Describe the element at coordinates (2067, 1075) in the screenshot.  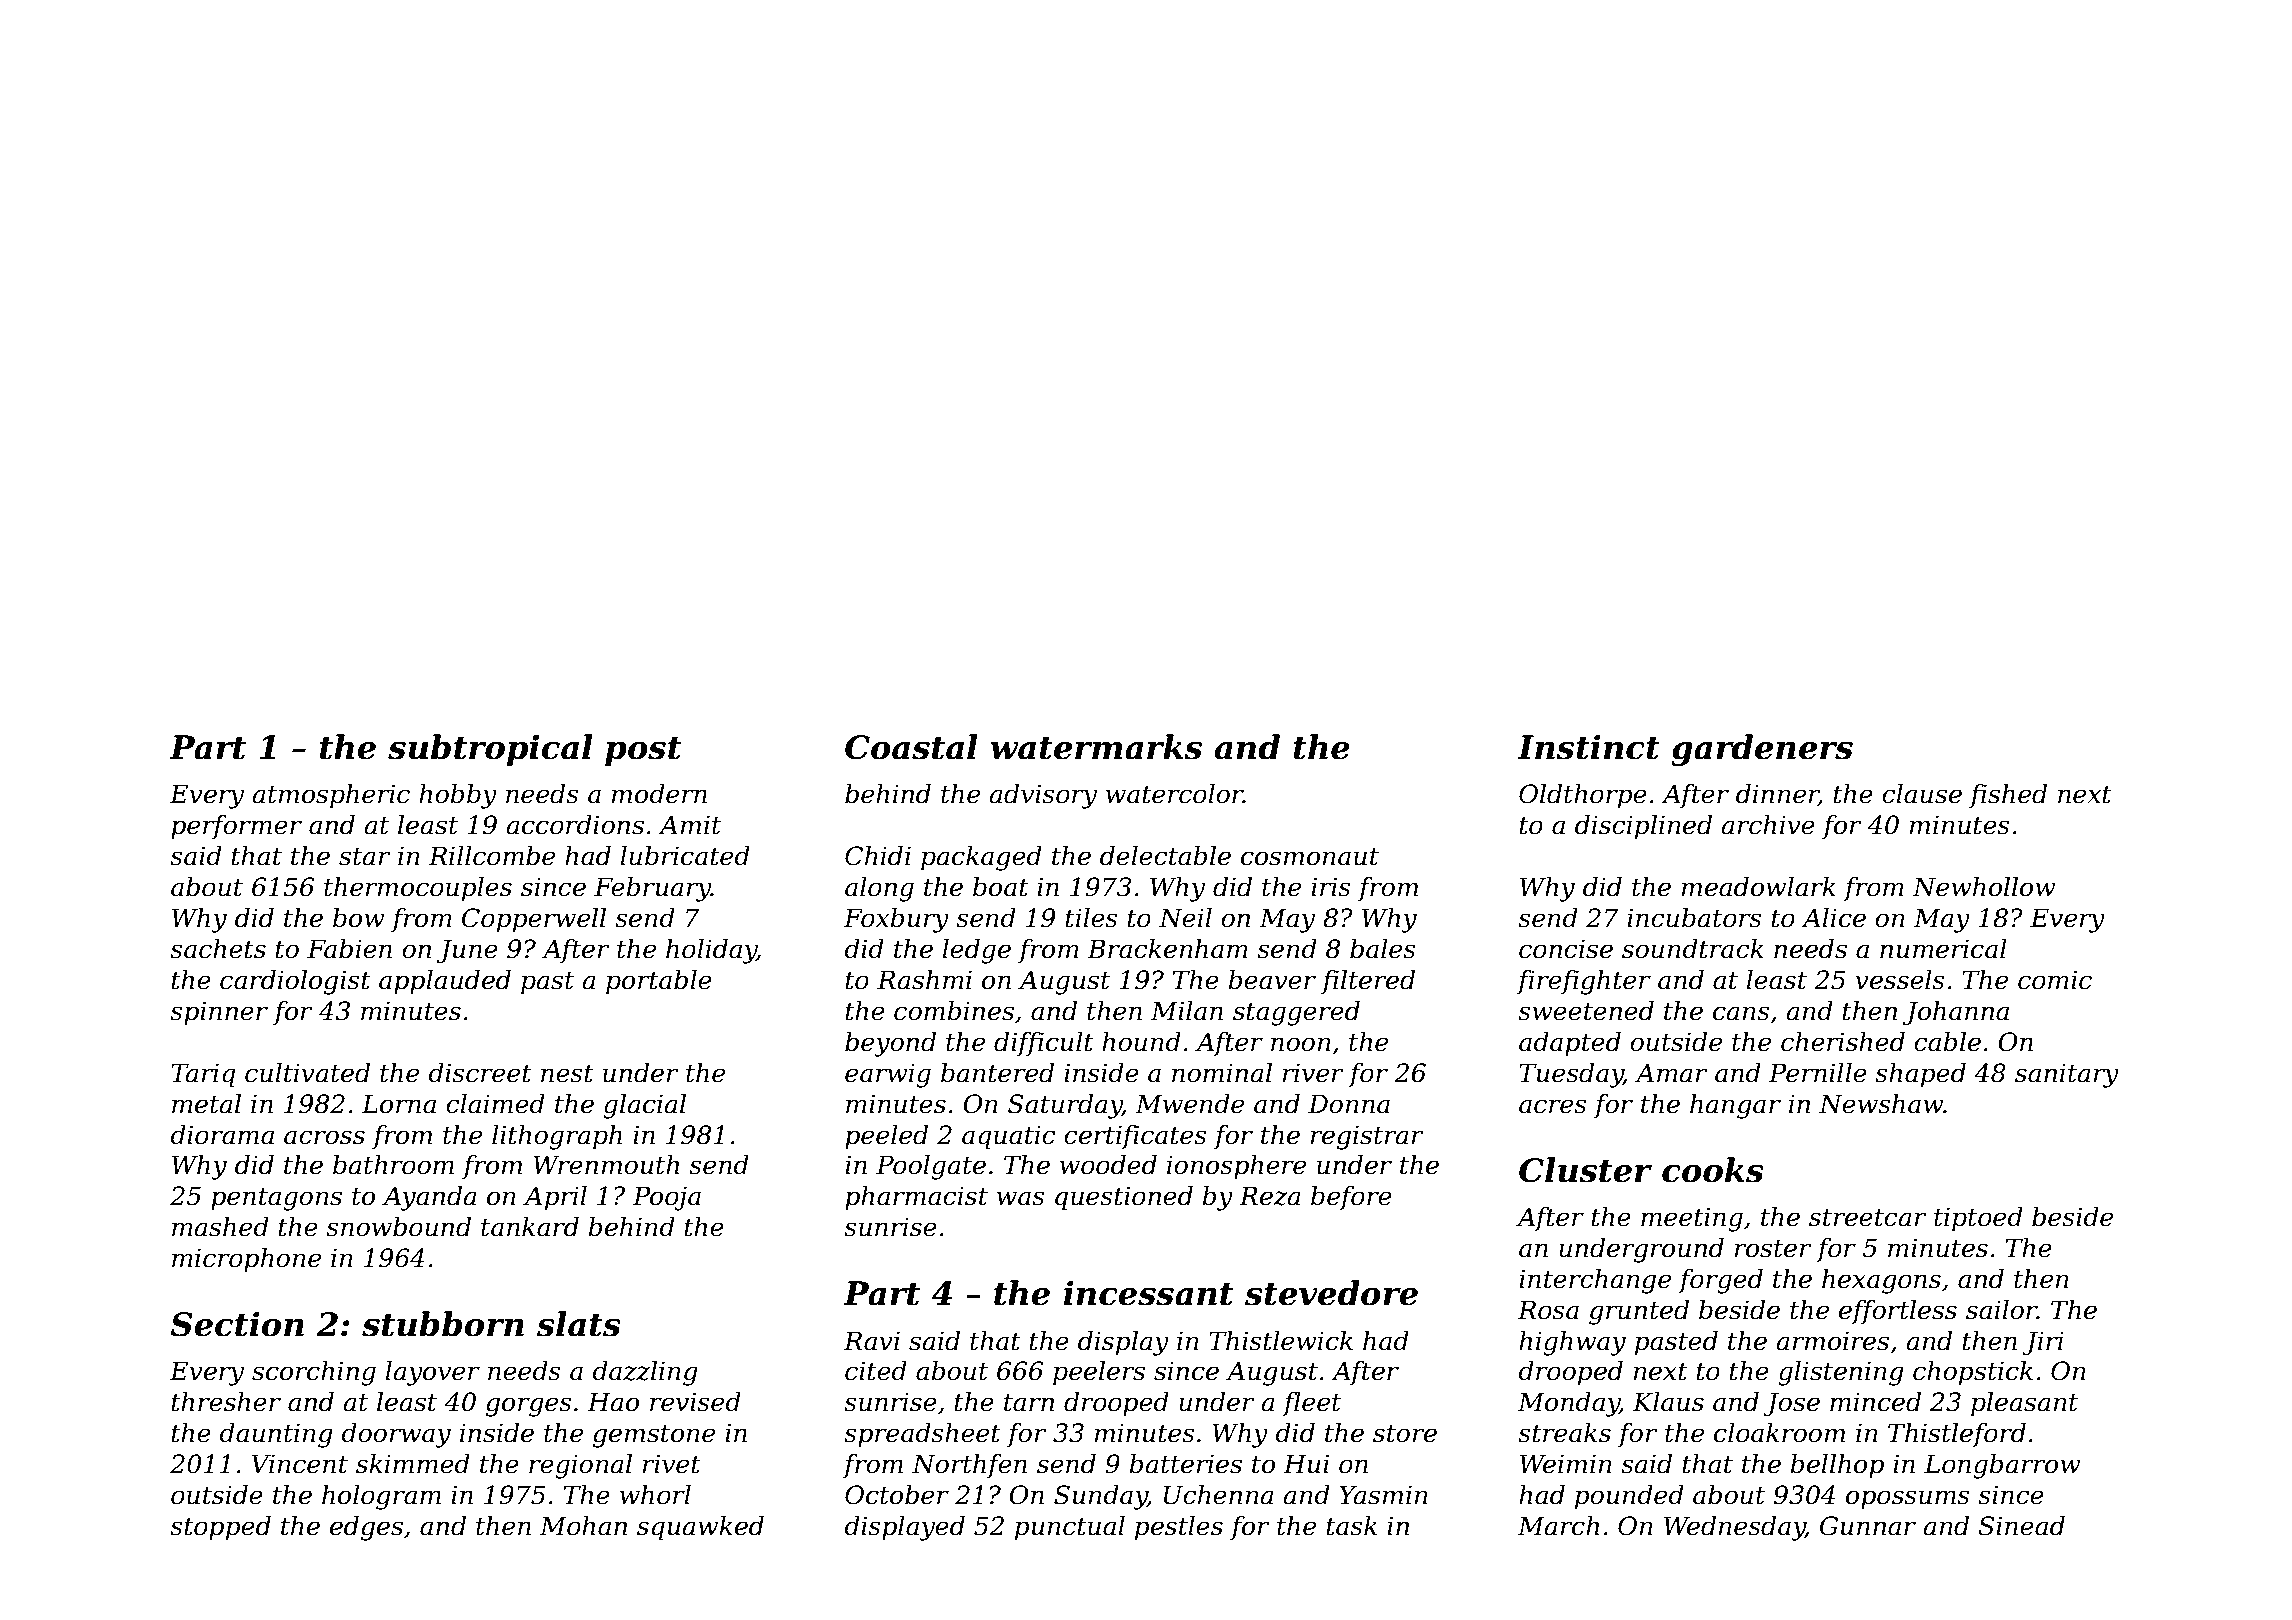
I see `sanitary` at that location.
